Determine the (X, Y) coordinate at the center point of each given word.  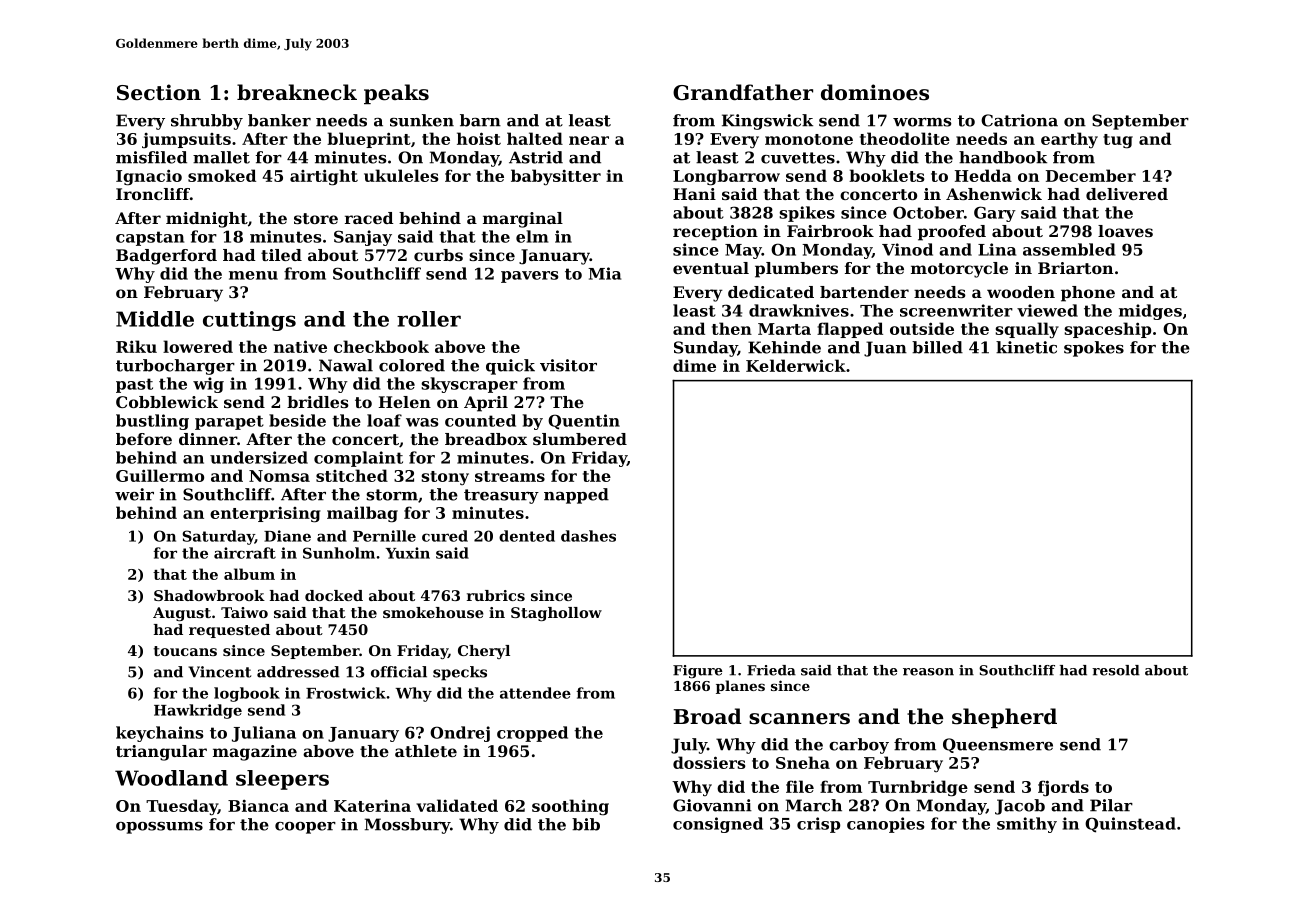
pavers (529, 277)
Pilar (1111, 805)
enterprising (265, 514)
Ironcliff (153, 194)
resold (1116, 670)
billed (937, 347)
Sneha (803, 762)
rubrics (496, 595)
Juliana (264, 734)
